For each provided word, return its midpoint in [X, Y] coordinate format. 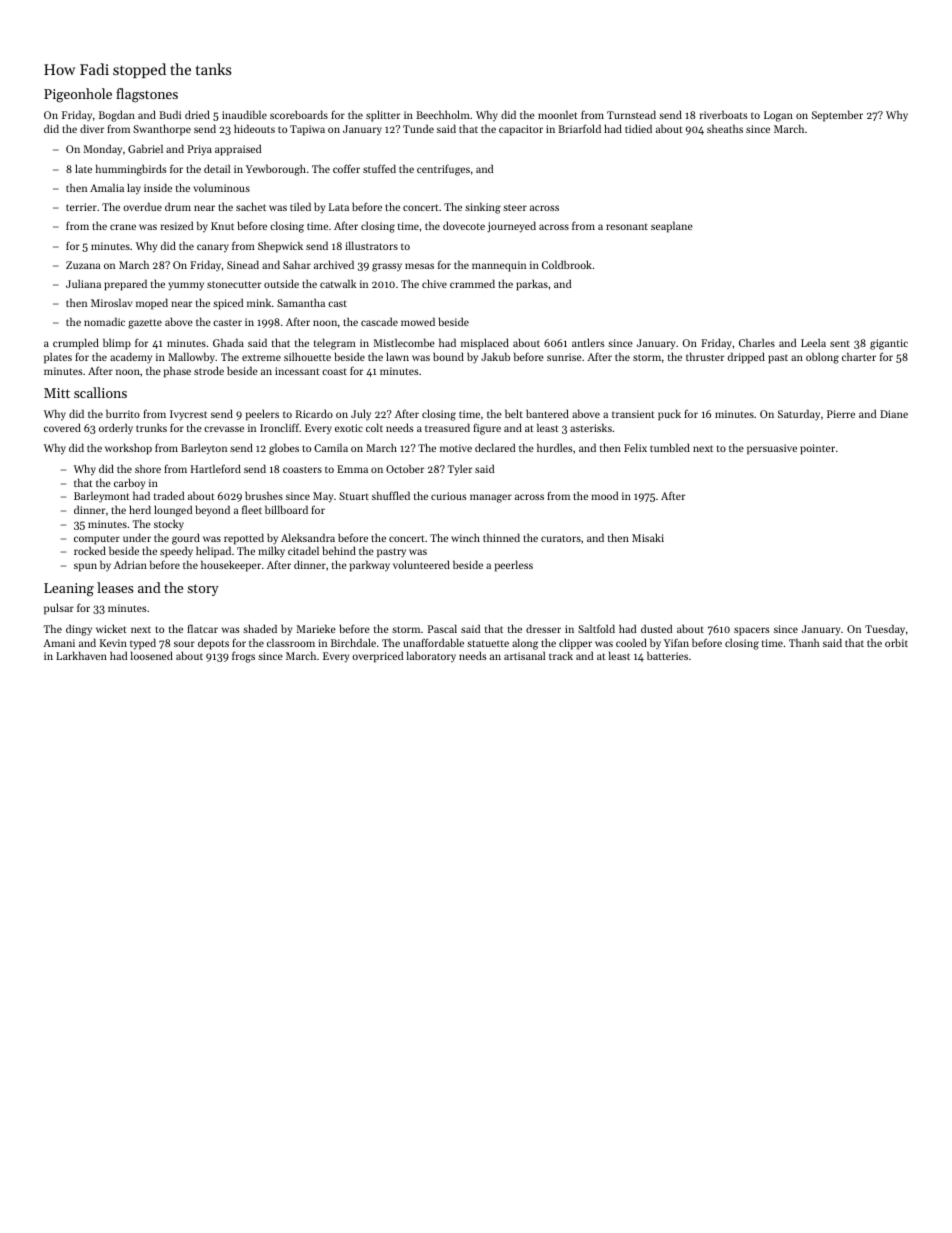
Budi [170, 114]
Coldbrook [567, 264]
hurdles [555, 447]
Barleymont [102, 497]
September [837, 116]
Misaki [648, 537]
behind [339, 550]
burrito [123, 413]
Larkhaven [81, 655]
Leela [813, 342]
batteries [667, 655]
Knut [222, 226]
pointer [817, 449]
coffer [346, 168]
